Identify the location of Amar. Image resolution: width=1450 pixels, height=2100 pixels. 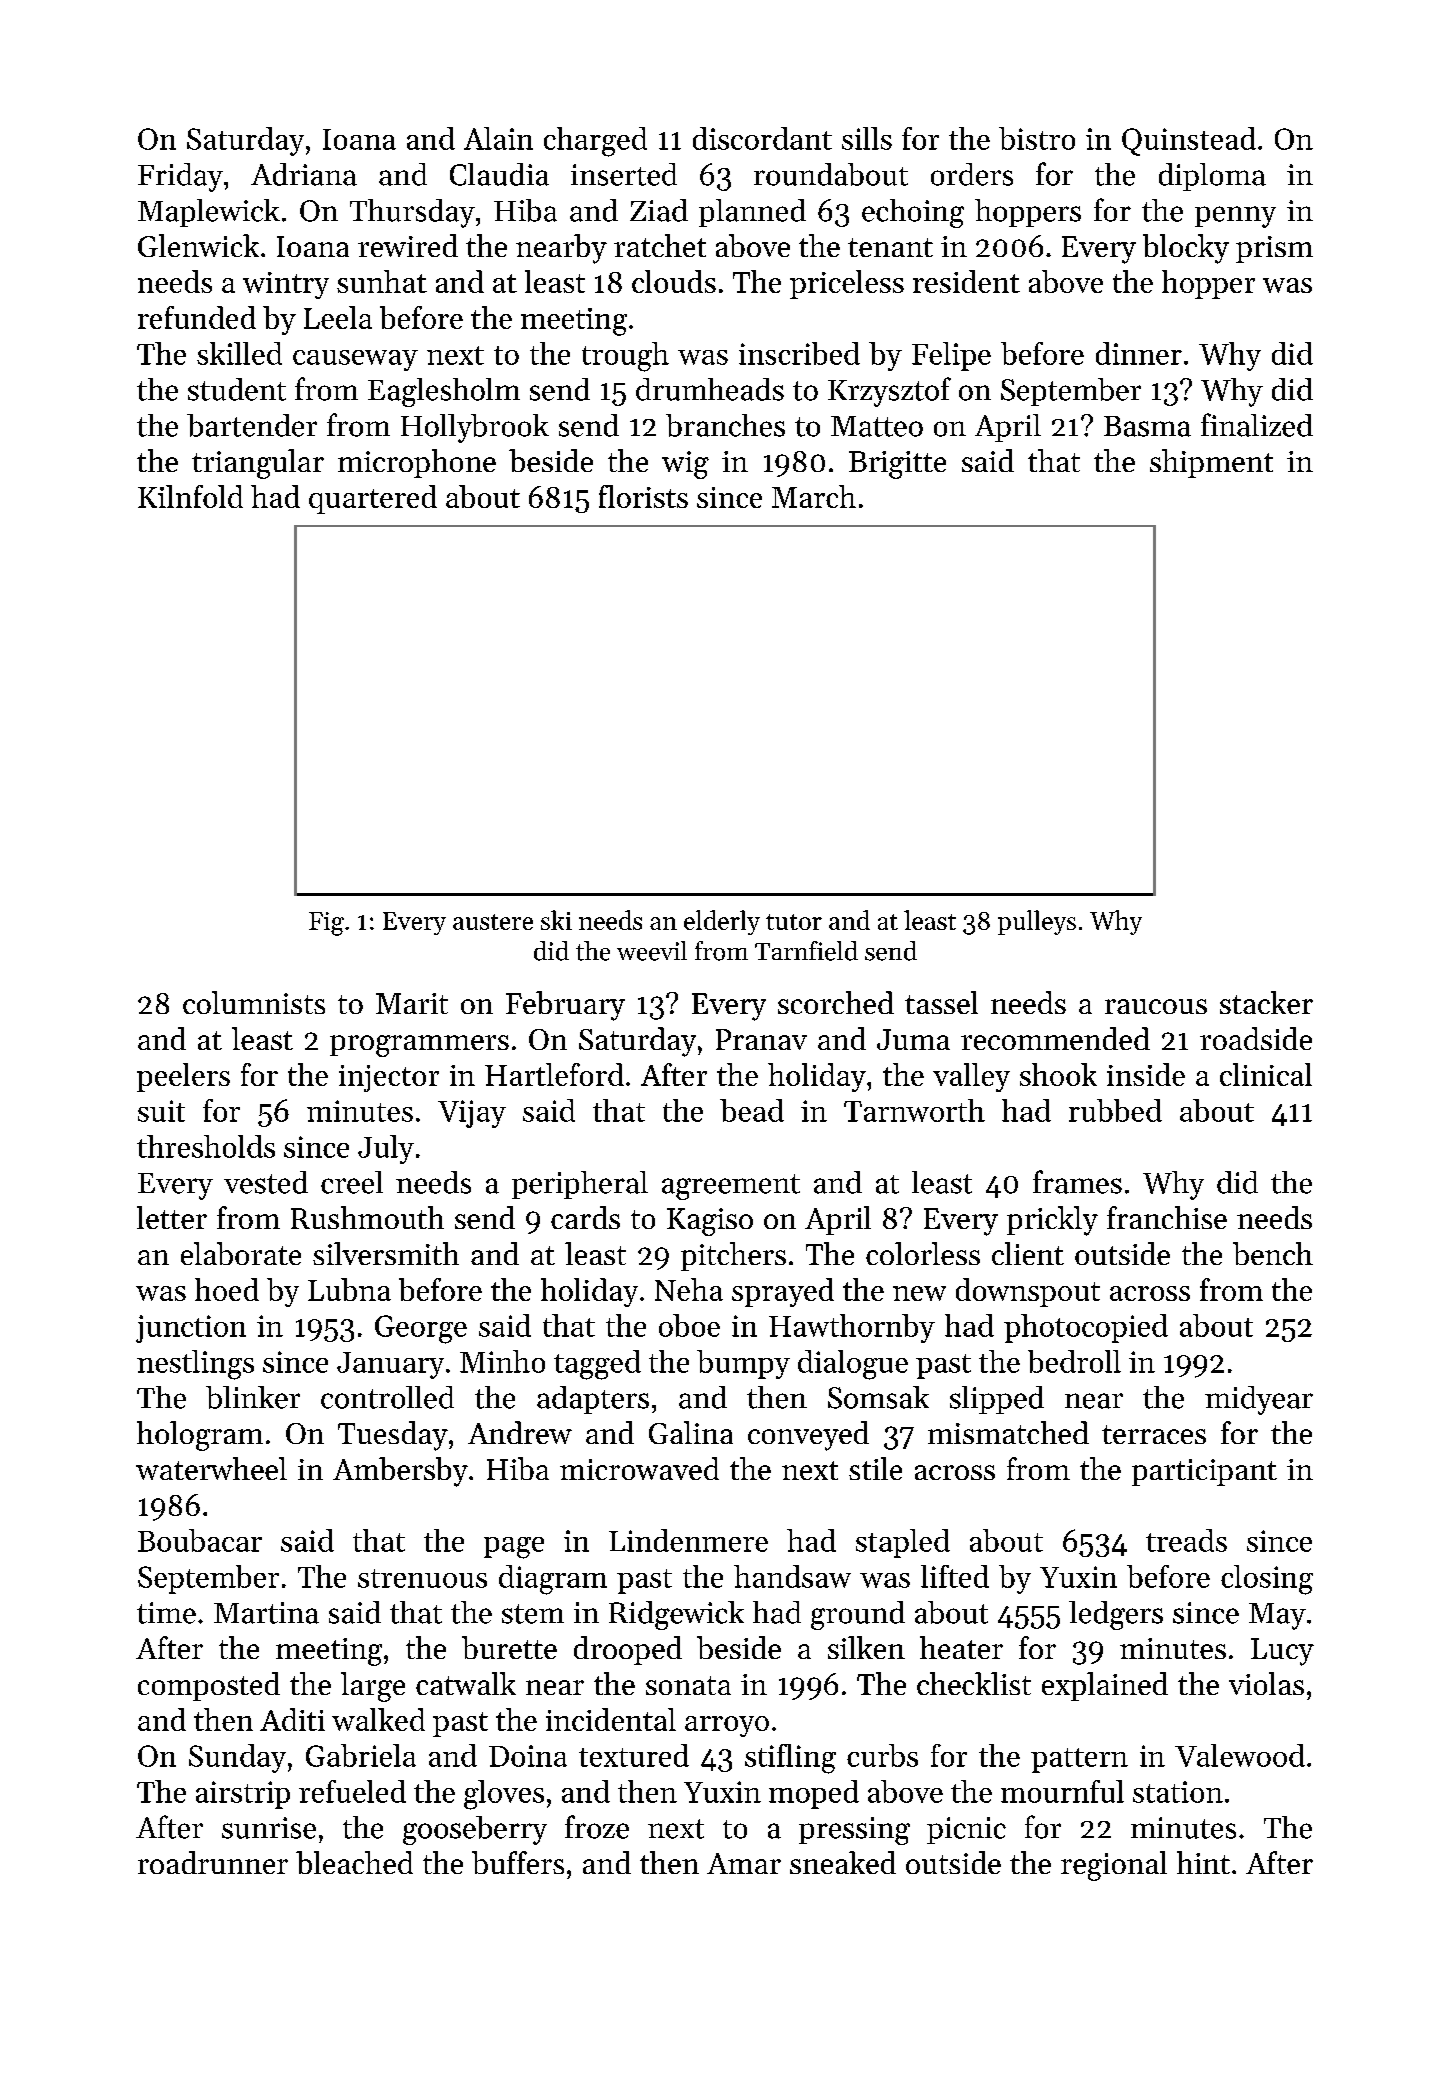
(744, 1863).
